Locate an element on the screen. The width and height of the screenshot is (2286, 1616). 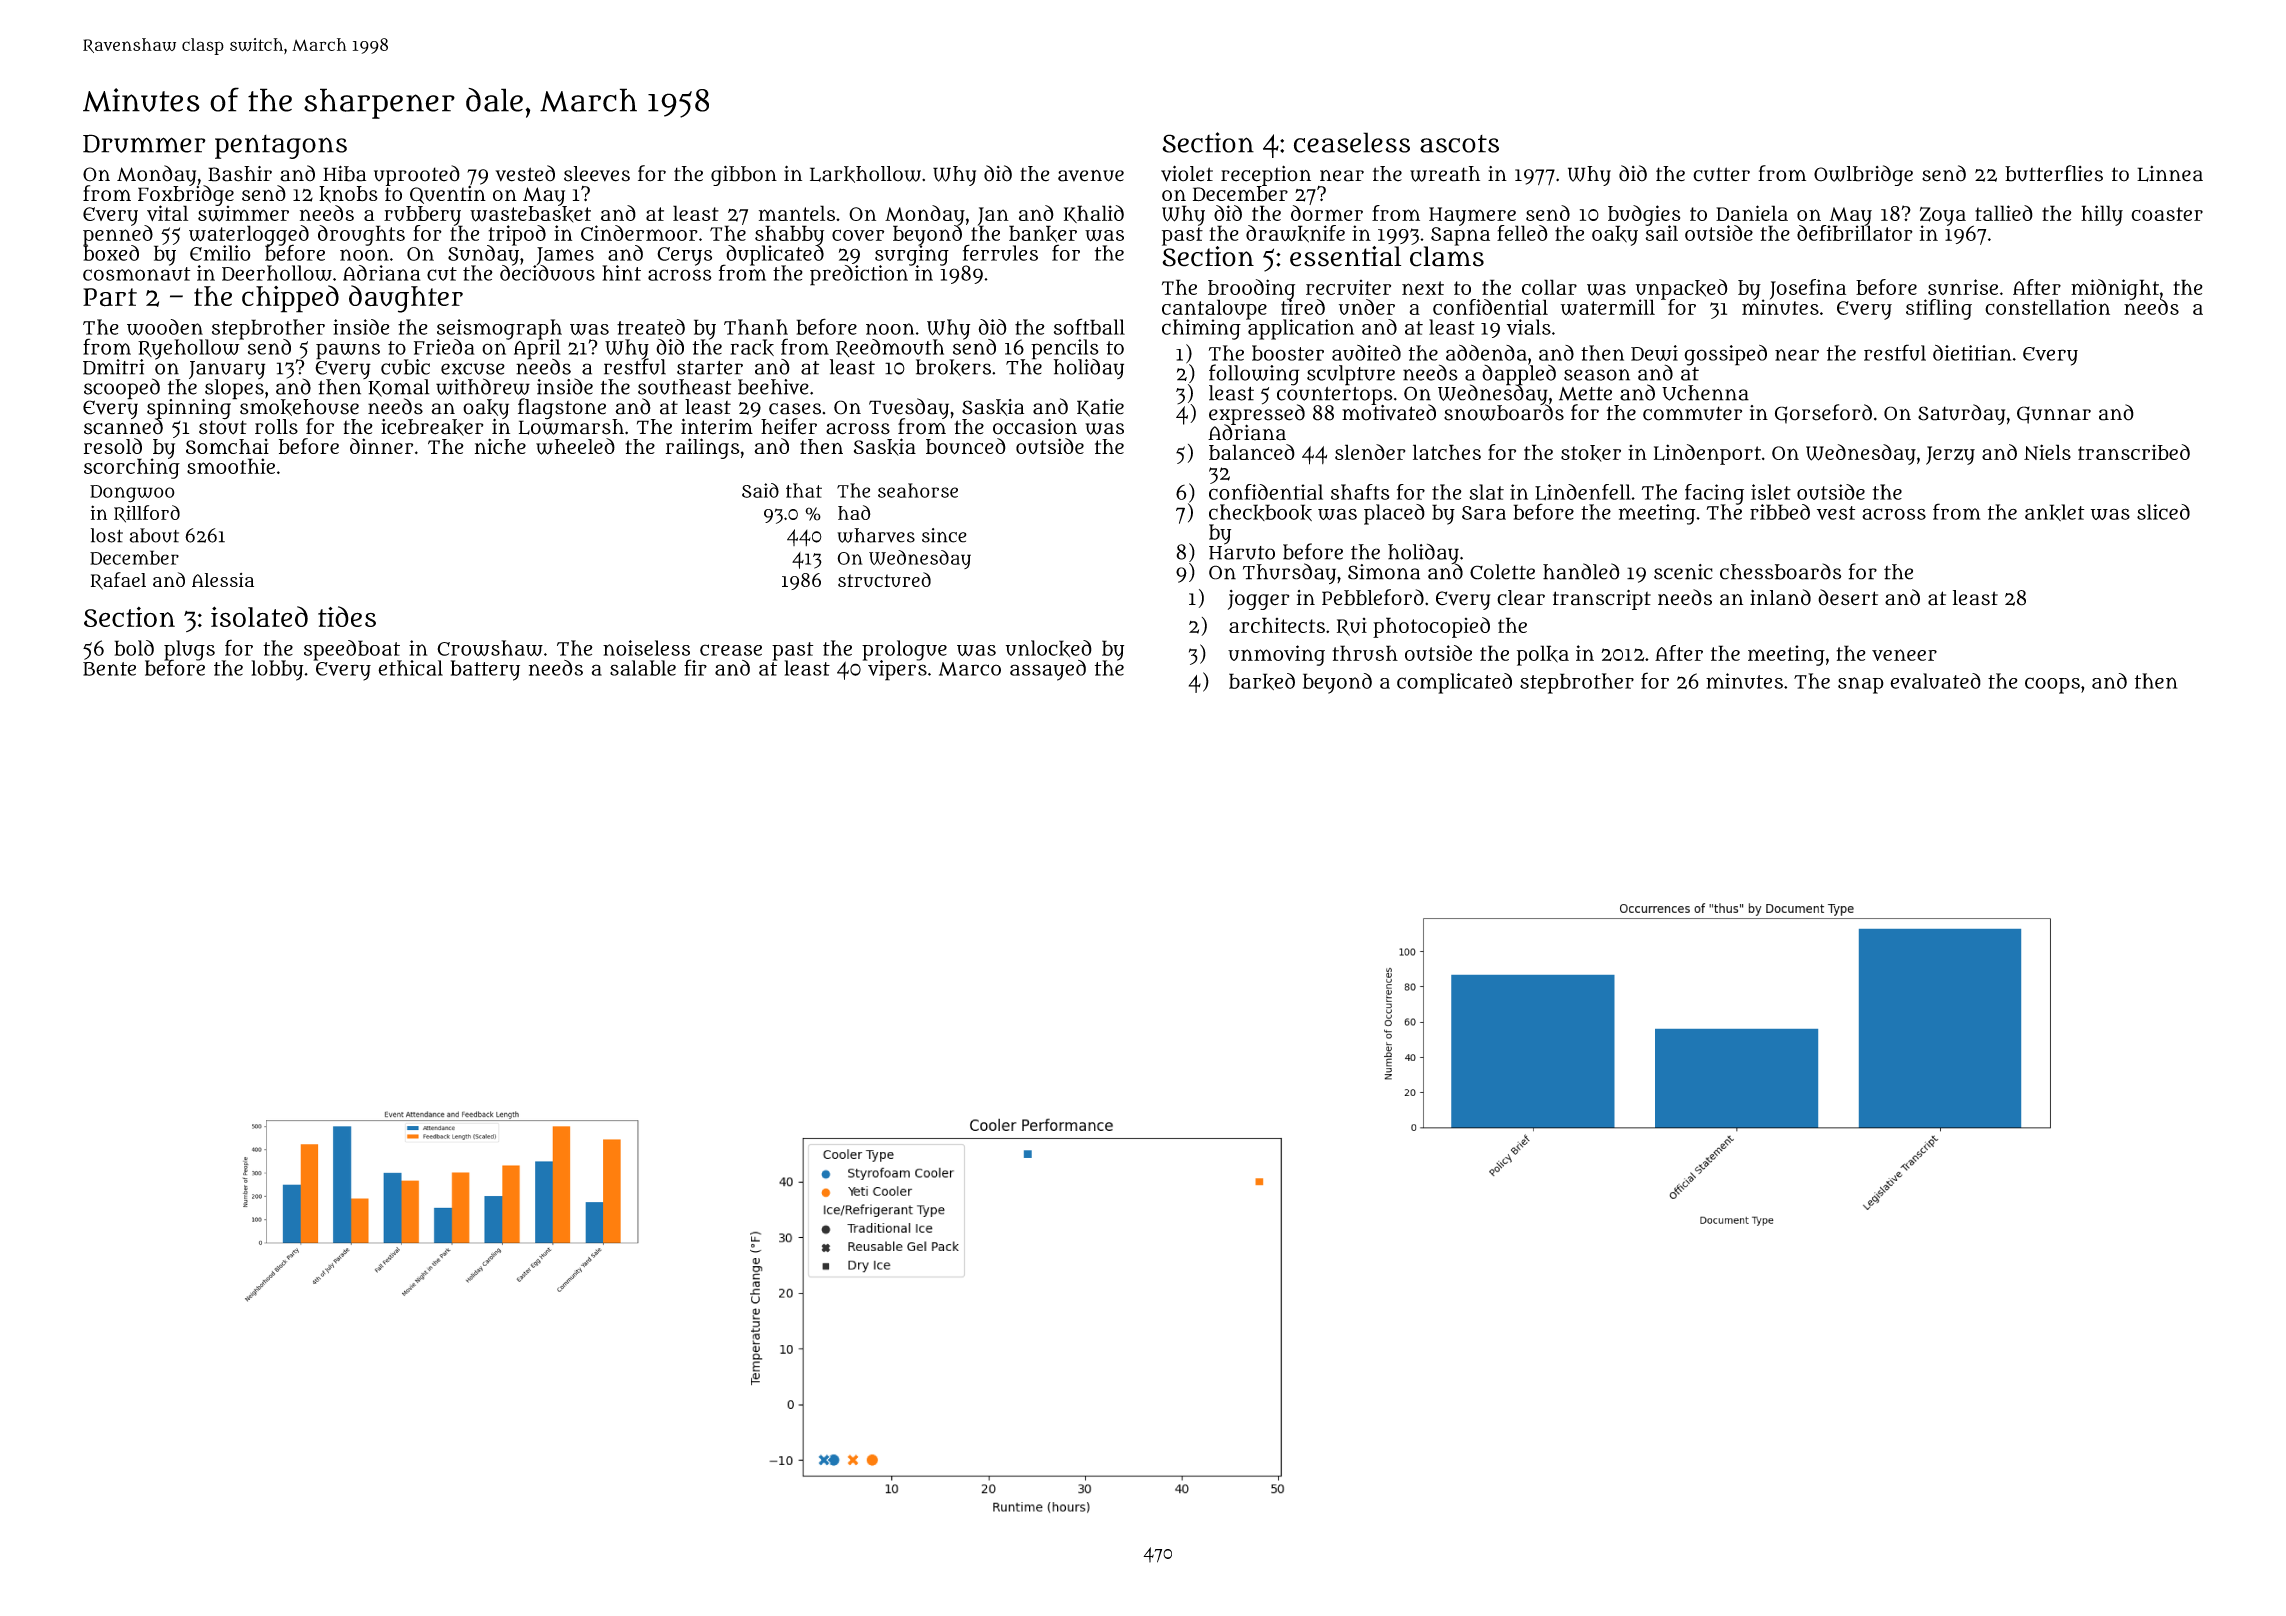
Drummer is located at coordinates (144, 143).
